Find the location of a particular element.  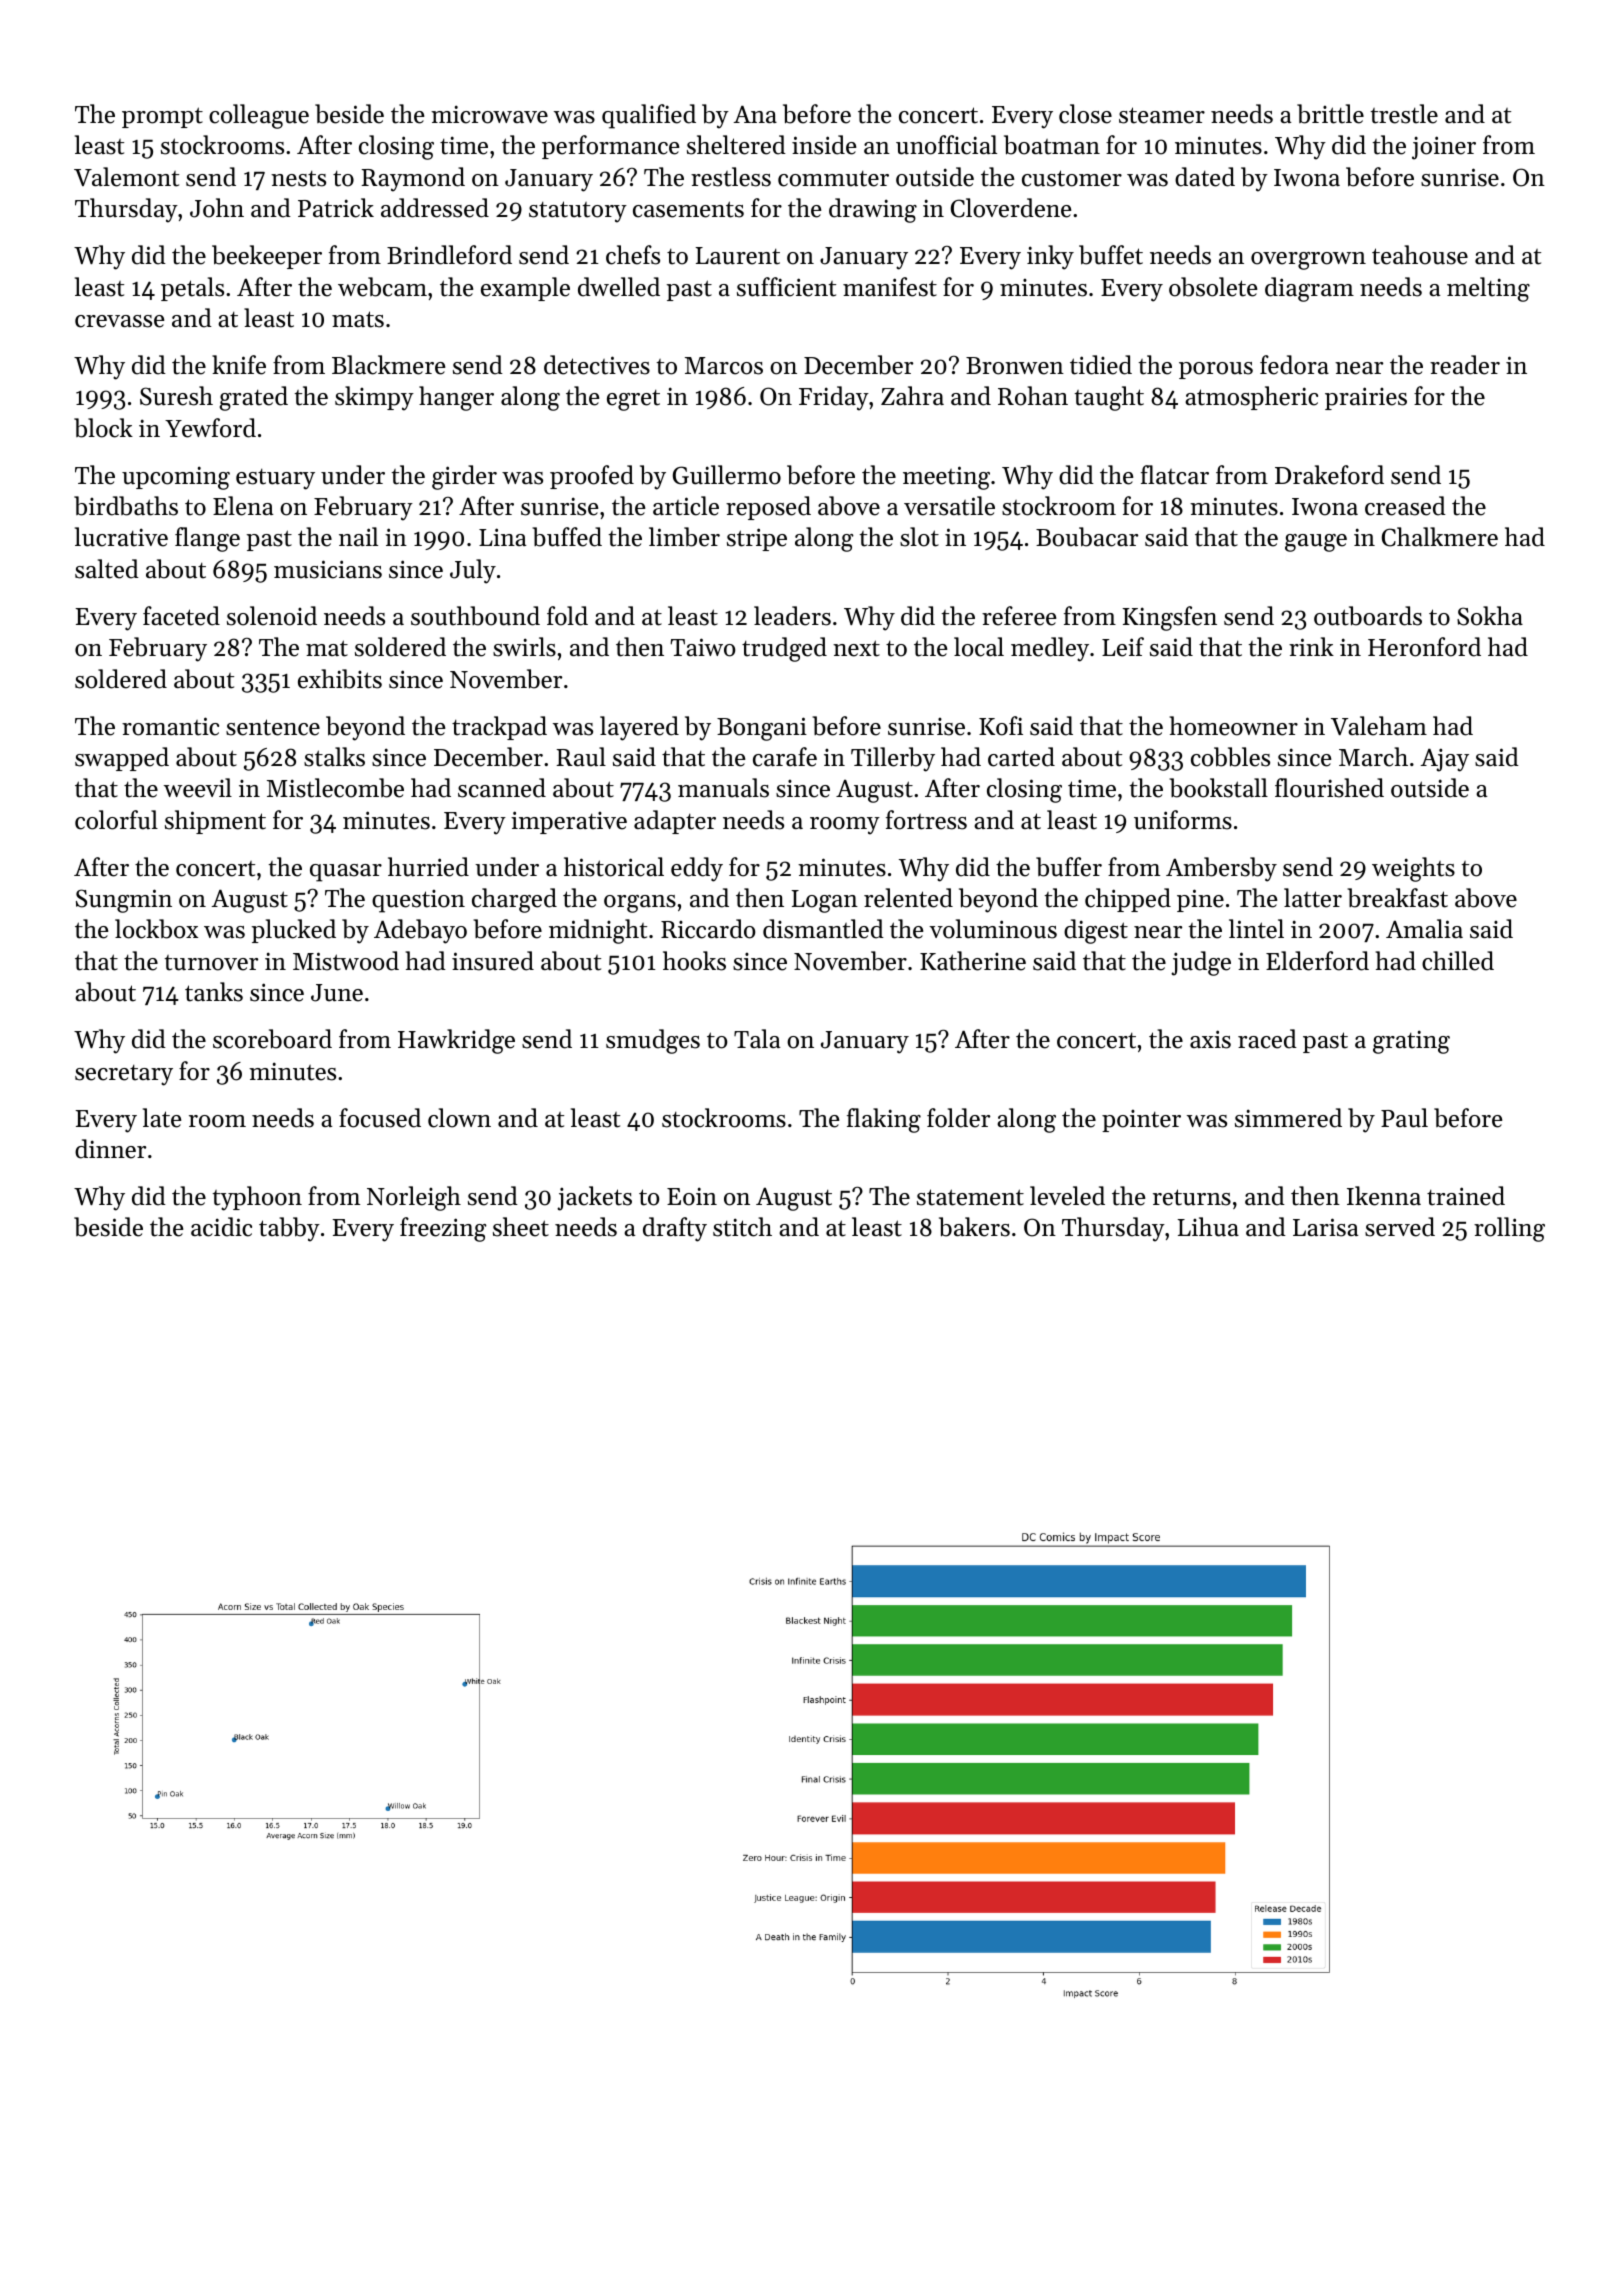

Ana is located at coordinates (755, 114).
